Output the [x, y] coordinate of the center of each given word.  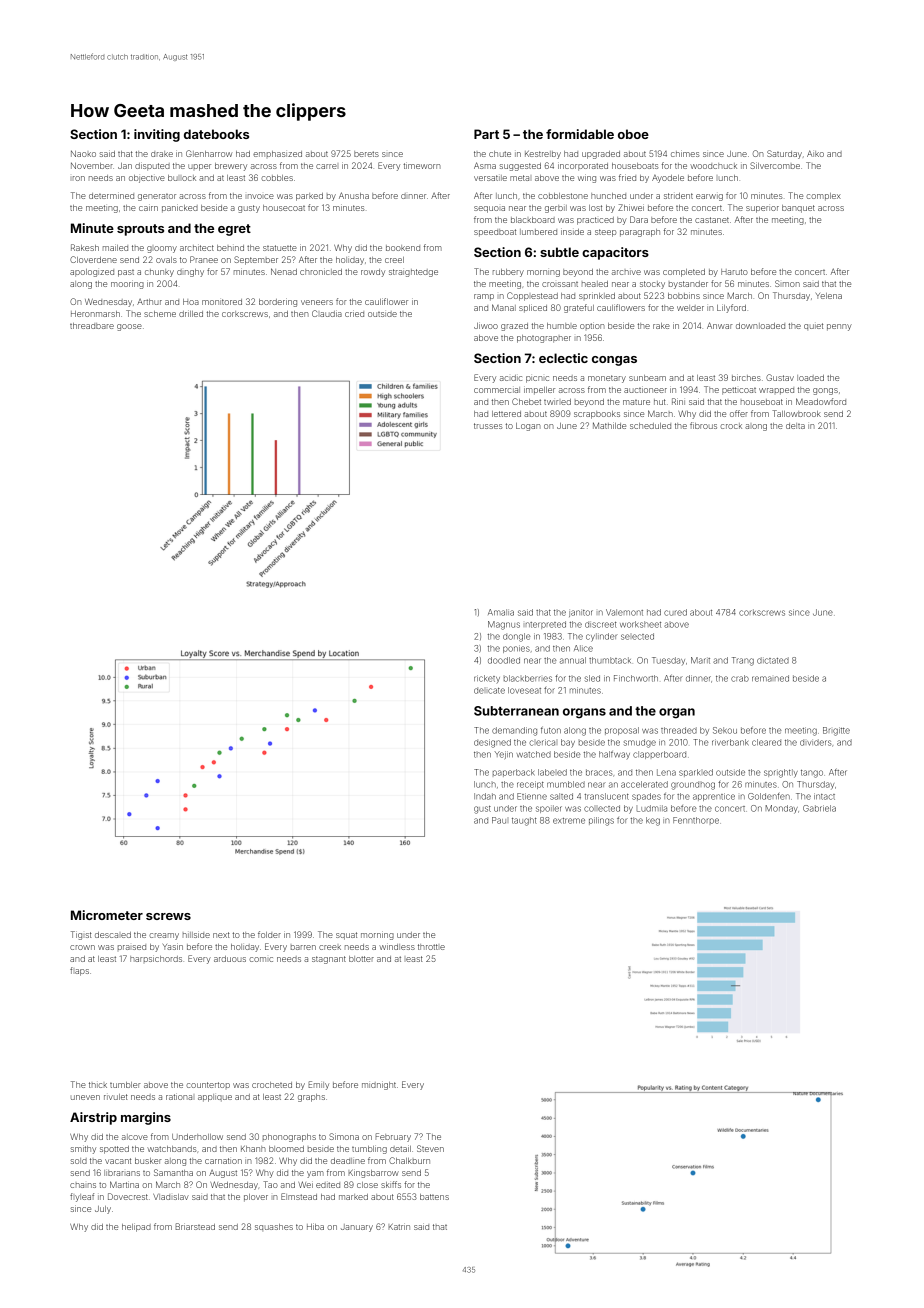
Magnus [504, 625]
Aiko [815, 153]
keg [653, 821]
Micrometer [107, 915]
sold [79, 1161]
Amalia [501, 612]
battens [434, 1197]
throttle [431, 947]
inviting [157, 135]
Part [486, 134]
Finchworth [636, 678]
